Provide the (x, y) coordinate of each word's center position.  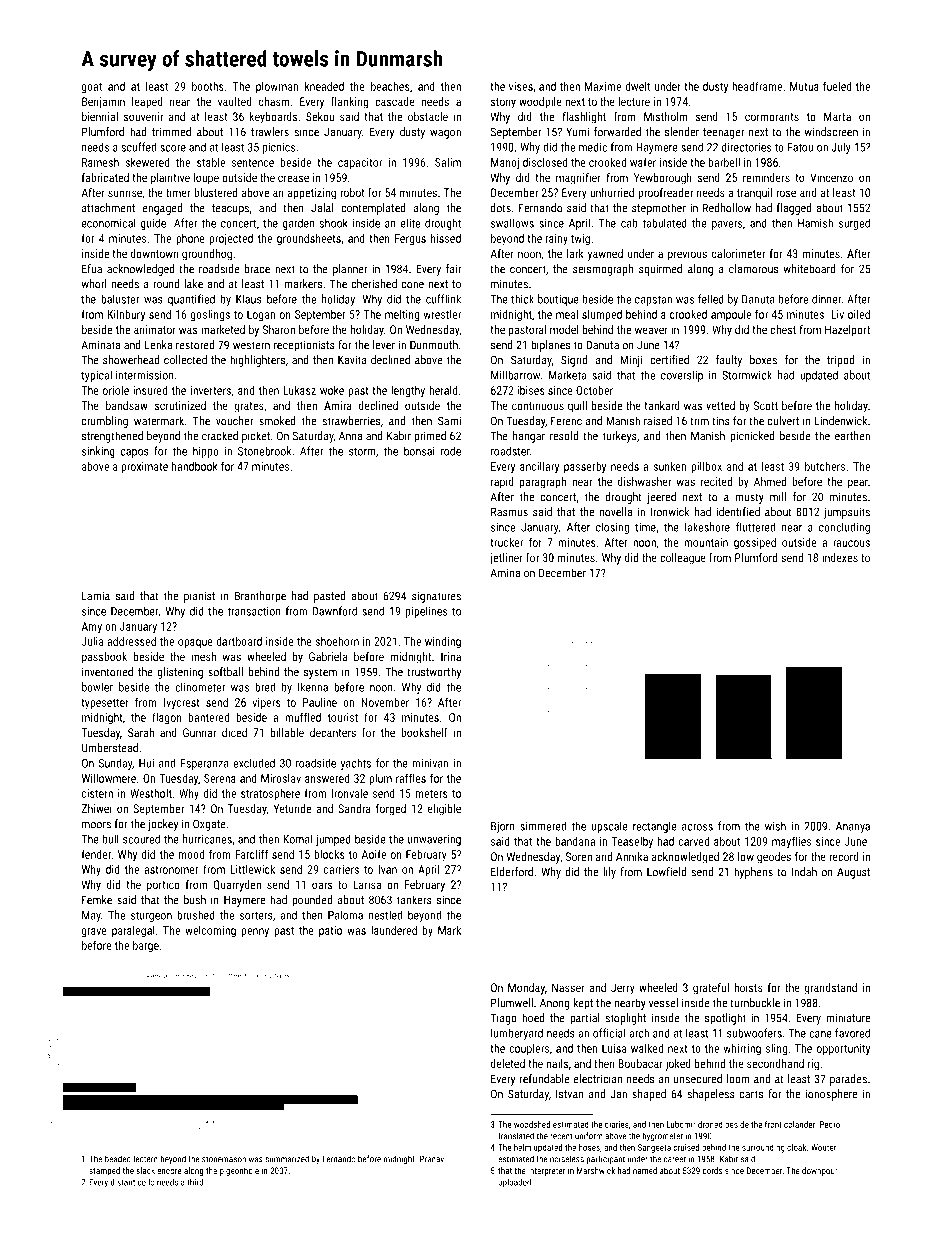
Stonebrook (264, 451)
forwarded (617, 132)
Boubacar (640, 1063)
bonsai (419, 451)
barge (146, 946)
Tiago (504, 1019)
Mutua (804, 86)
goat (92, 88)
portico (163, 886)
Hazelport (847, 331)
